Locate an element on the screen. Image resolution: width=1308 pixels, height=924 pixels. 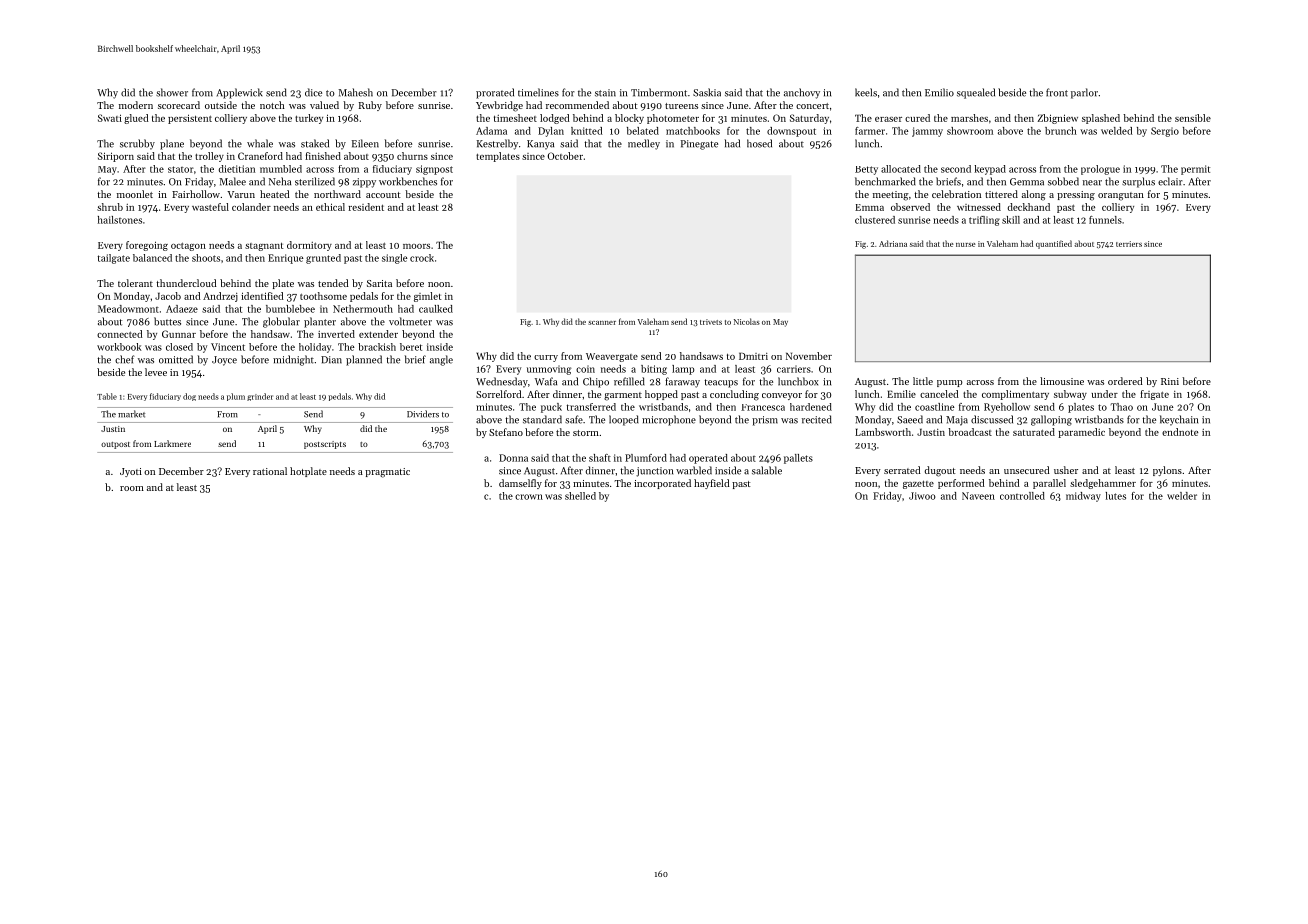
celebration is located at coordinates (956, 194).
